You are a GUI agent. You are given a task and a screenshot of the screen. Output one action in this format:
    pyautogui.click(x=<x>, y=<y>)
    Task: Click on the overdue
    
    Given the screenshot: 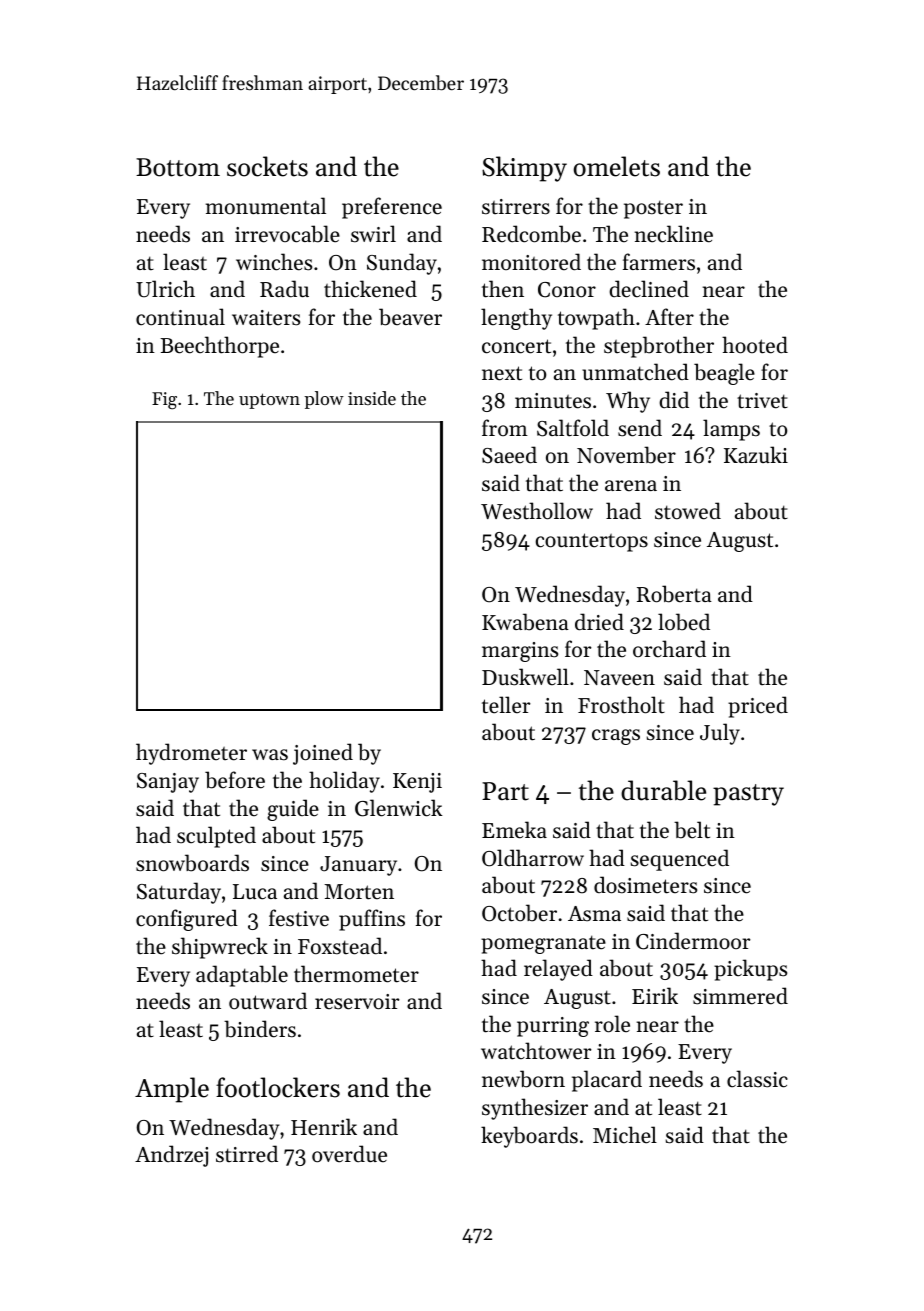 What is the action you would take?
    pyautogui.click(x=349, y=1154)
